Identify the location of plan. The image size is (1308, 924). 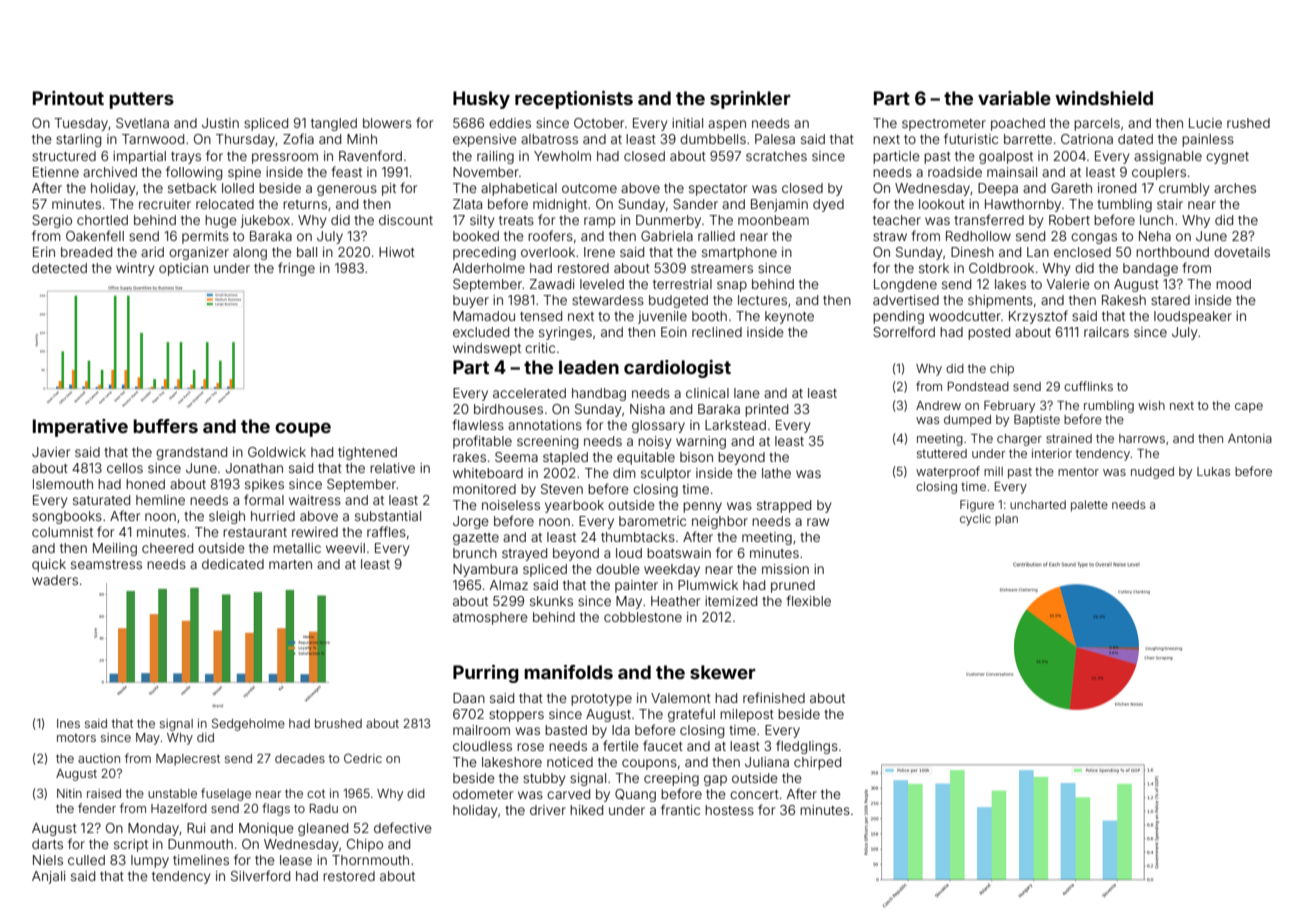
(1006, 519).
